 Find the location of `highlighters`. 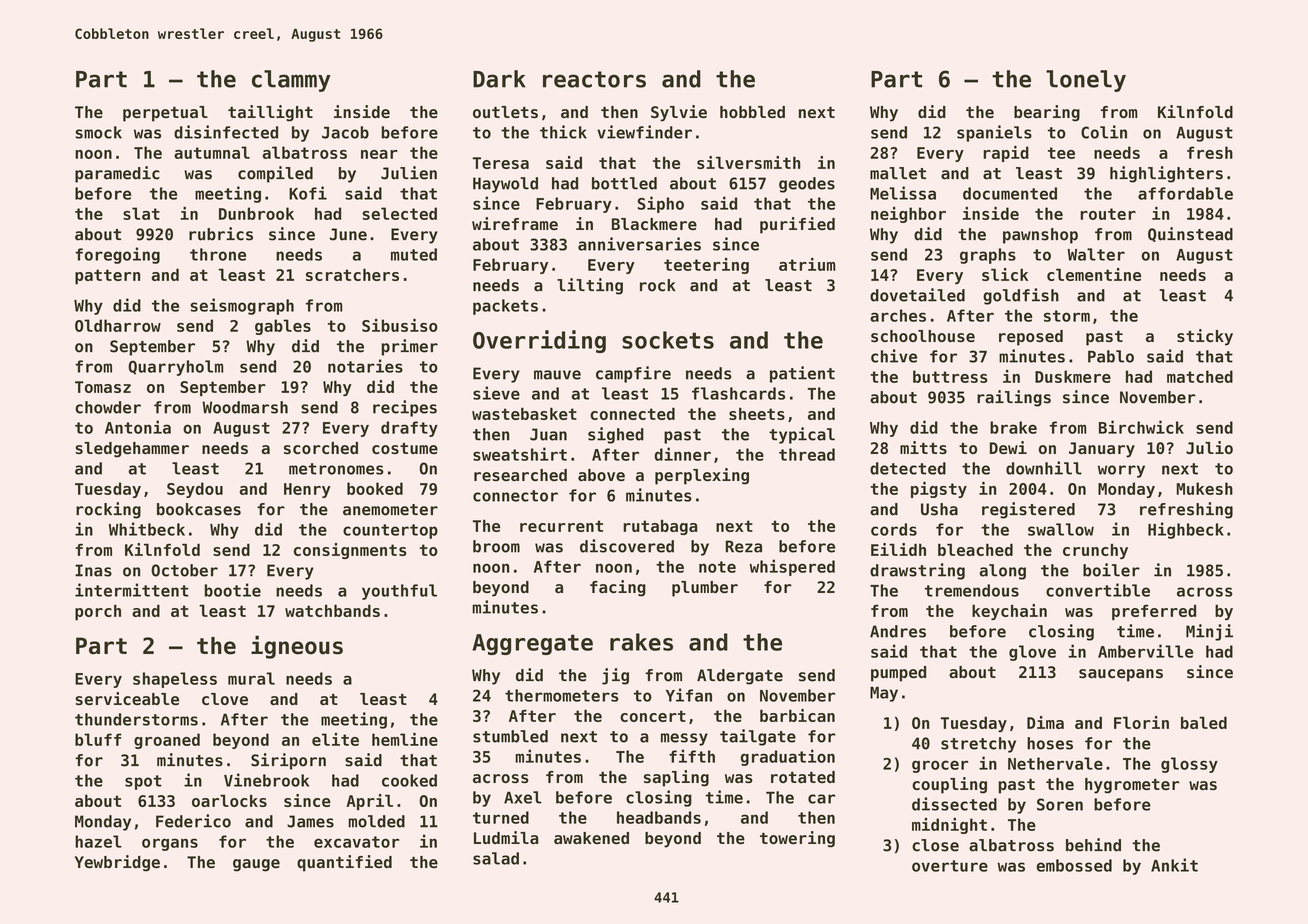

highlighters is located at coordinates (1166, 174).
